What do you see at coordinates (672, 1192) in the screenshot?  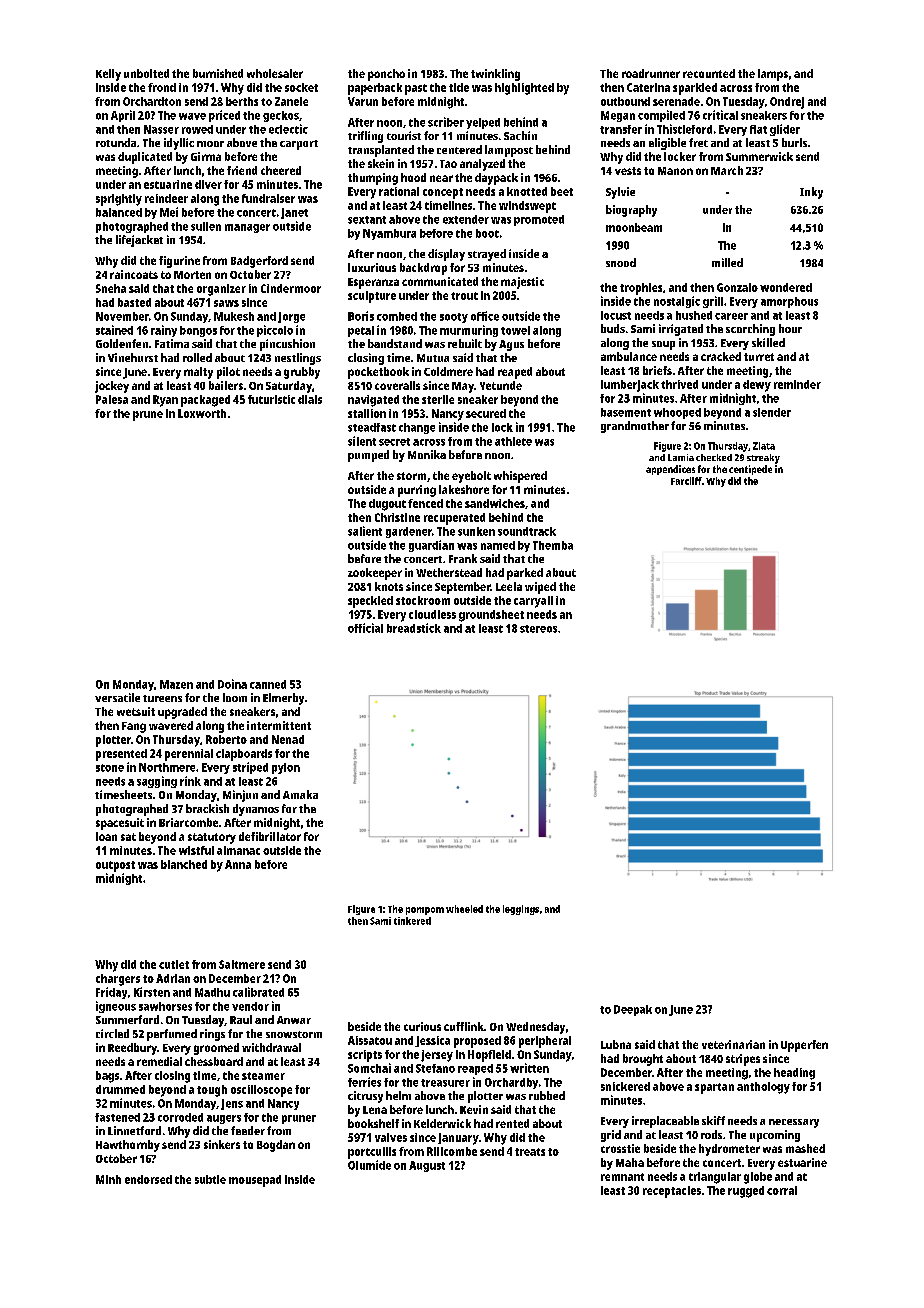 I see `receptacles` at bounding box center [672, 1192].
